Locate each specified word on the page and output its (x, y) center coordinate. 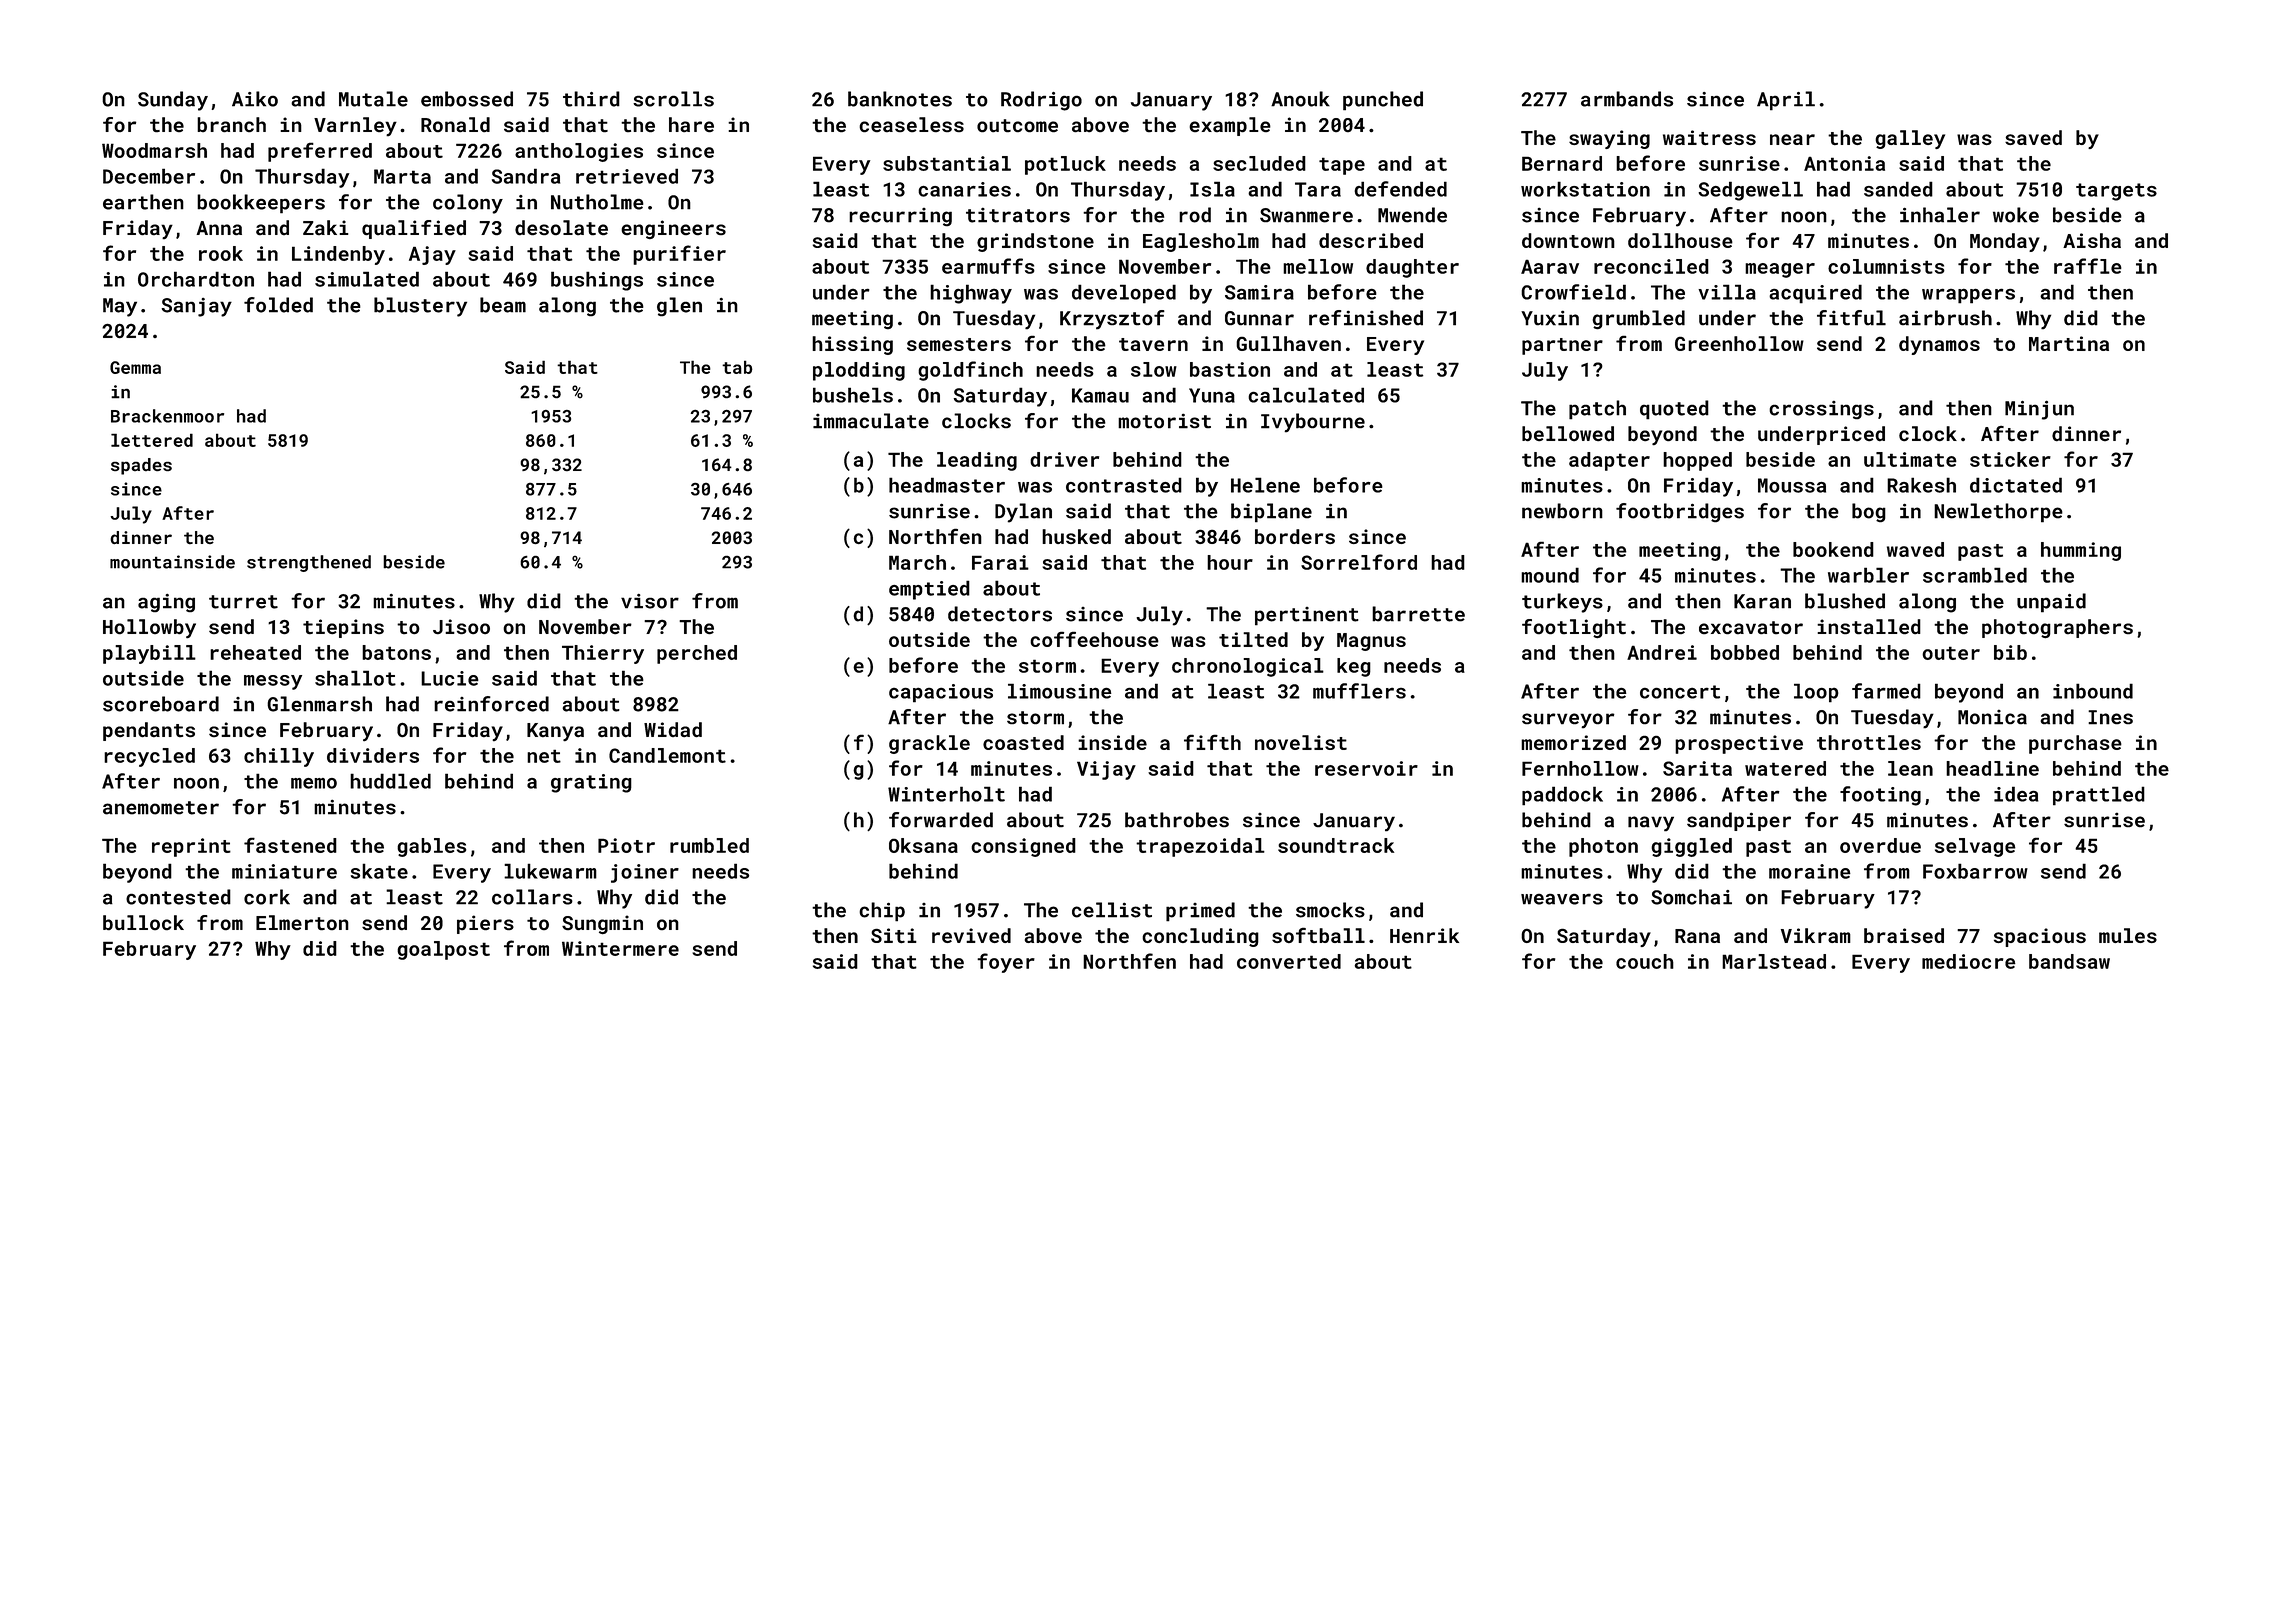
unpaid (2051, 603)
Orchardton (196, 279)
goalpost (443, 950)
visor (650, 601)
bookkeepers (261, 204)
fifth (1212, 742)
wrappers (1968, 296)
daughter (1412, 268)
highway (971, 294)
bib (2010, 652)
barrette (1418, 614)
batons (396, 652)
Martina (2069, 343)
